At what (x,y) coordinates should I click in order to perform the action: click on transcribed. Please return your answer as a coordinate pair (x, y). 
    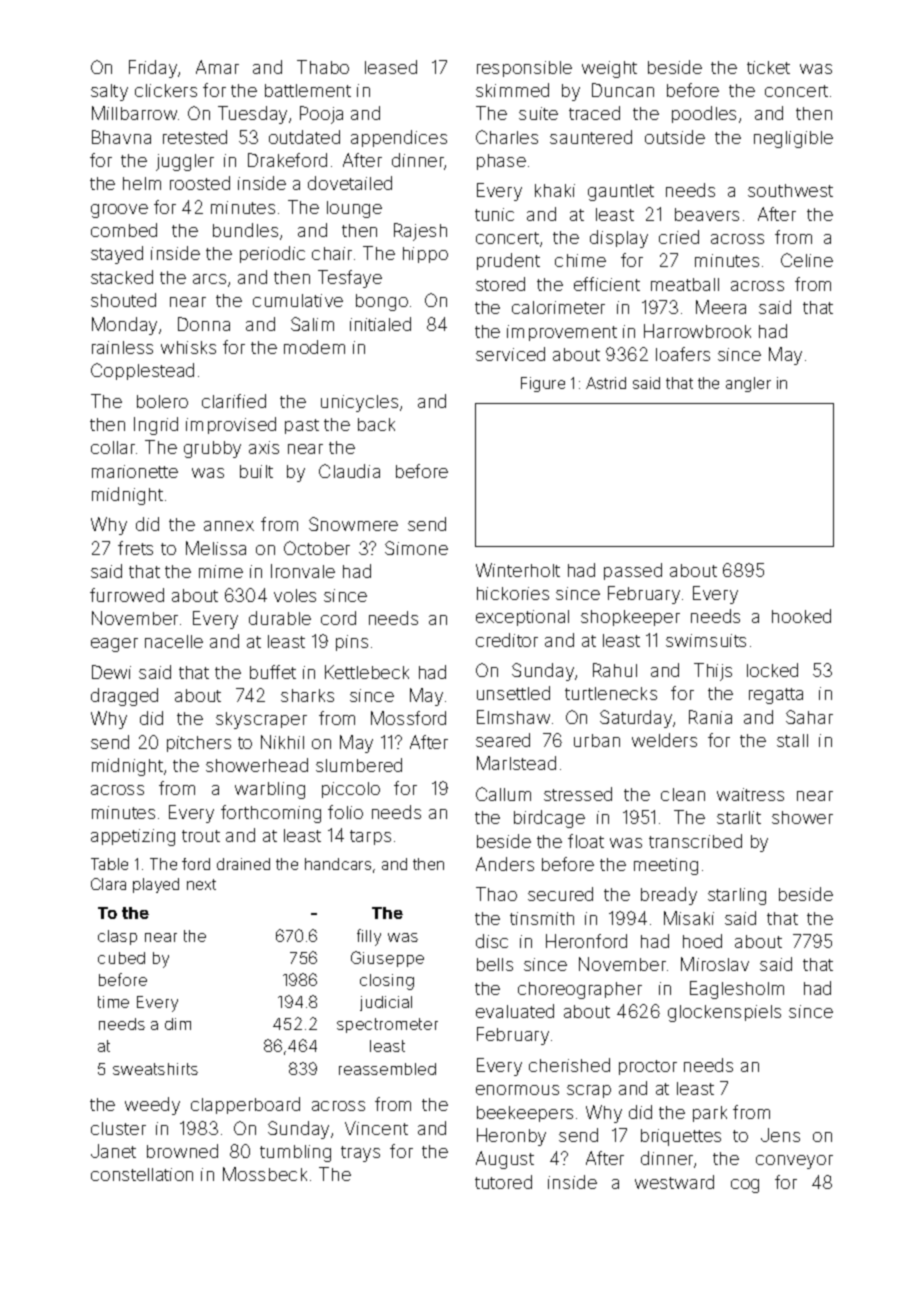
    Looking at the image, I should click on (695, 841).
